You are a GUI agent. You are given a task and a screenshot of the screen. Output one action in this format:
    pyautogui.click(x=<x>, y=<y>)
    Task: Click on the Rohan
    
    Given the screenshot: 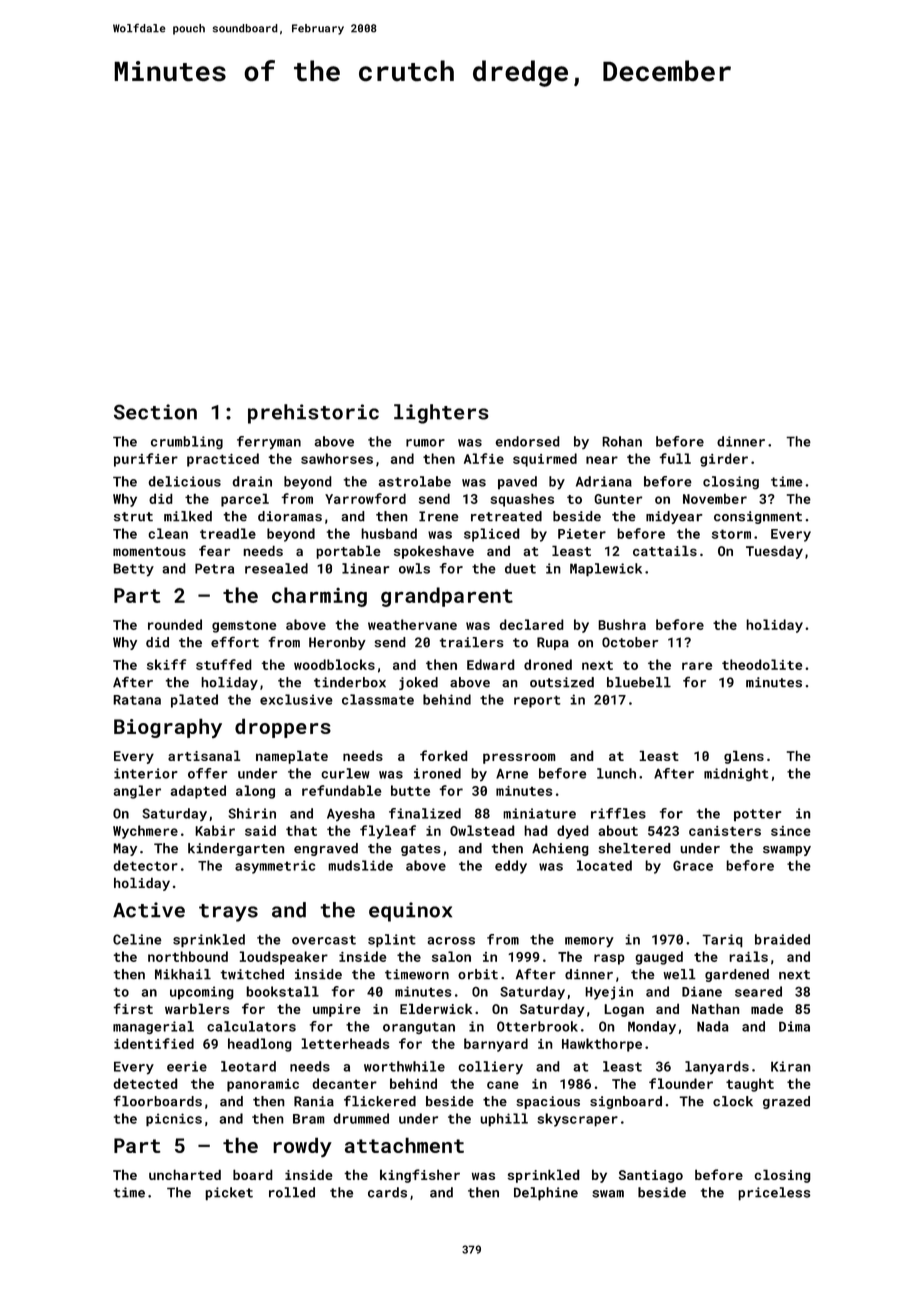 What is the action you would take?
    pyautogui.click(x=622, y=441)
